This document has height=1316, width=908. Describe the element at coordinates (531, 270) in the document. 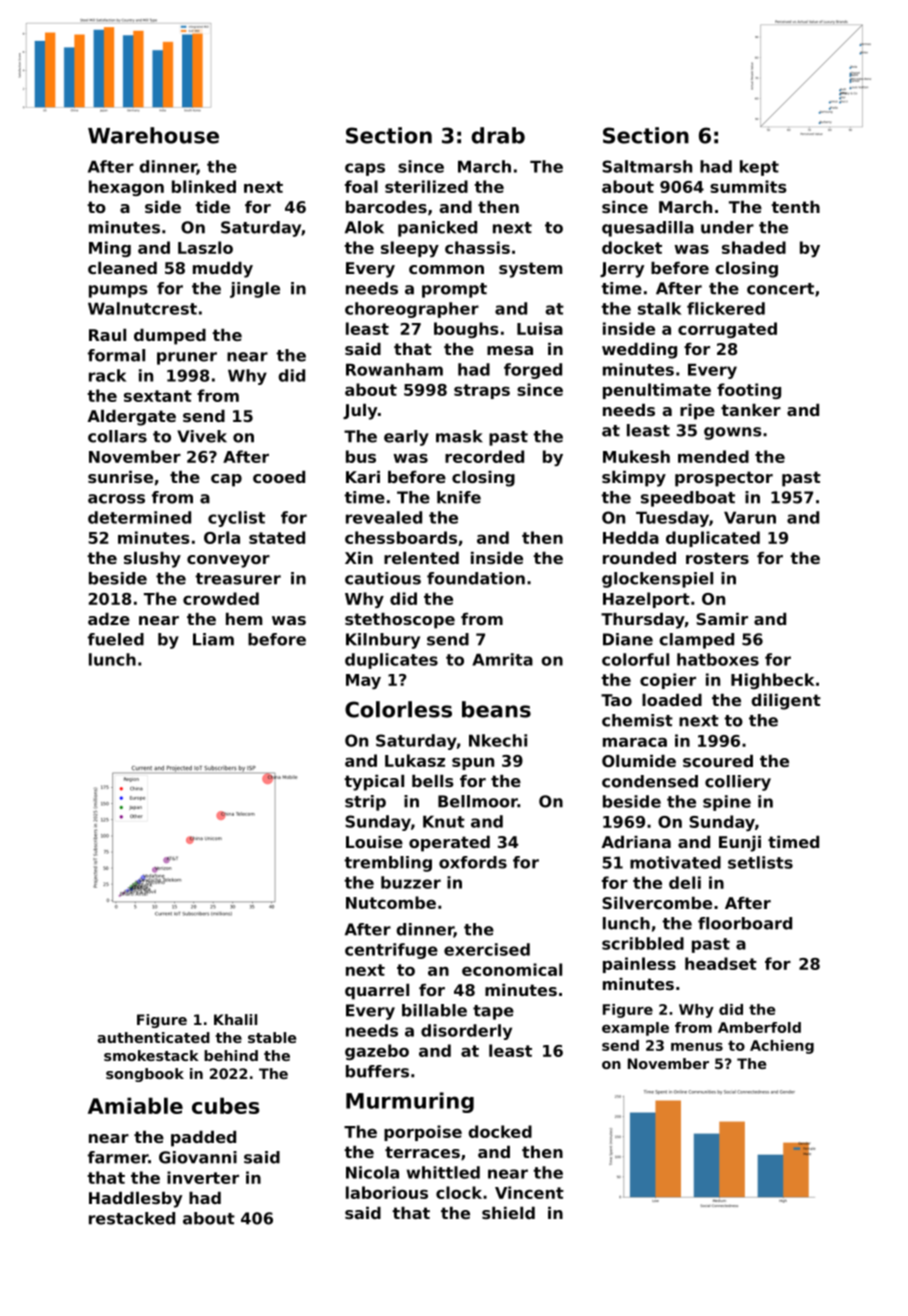

I see `system` at that location.
